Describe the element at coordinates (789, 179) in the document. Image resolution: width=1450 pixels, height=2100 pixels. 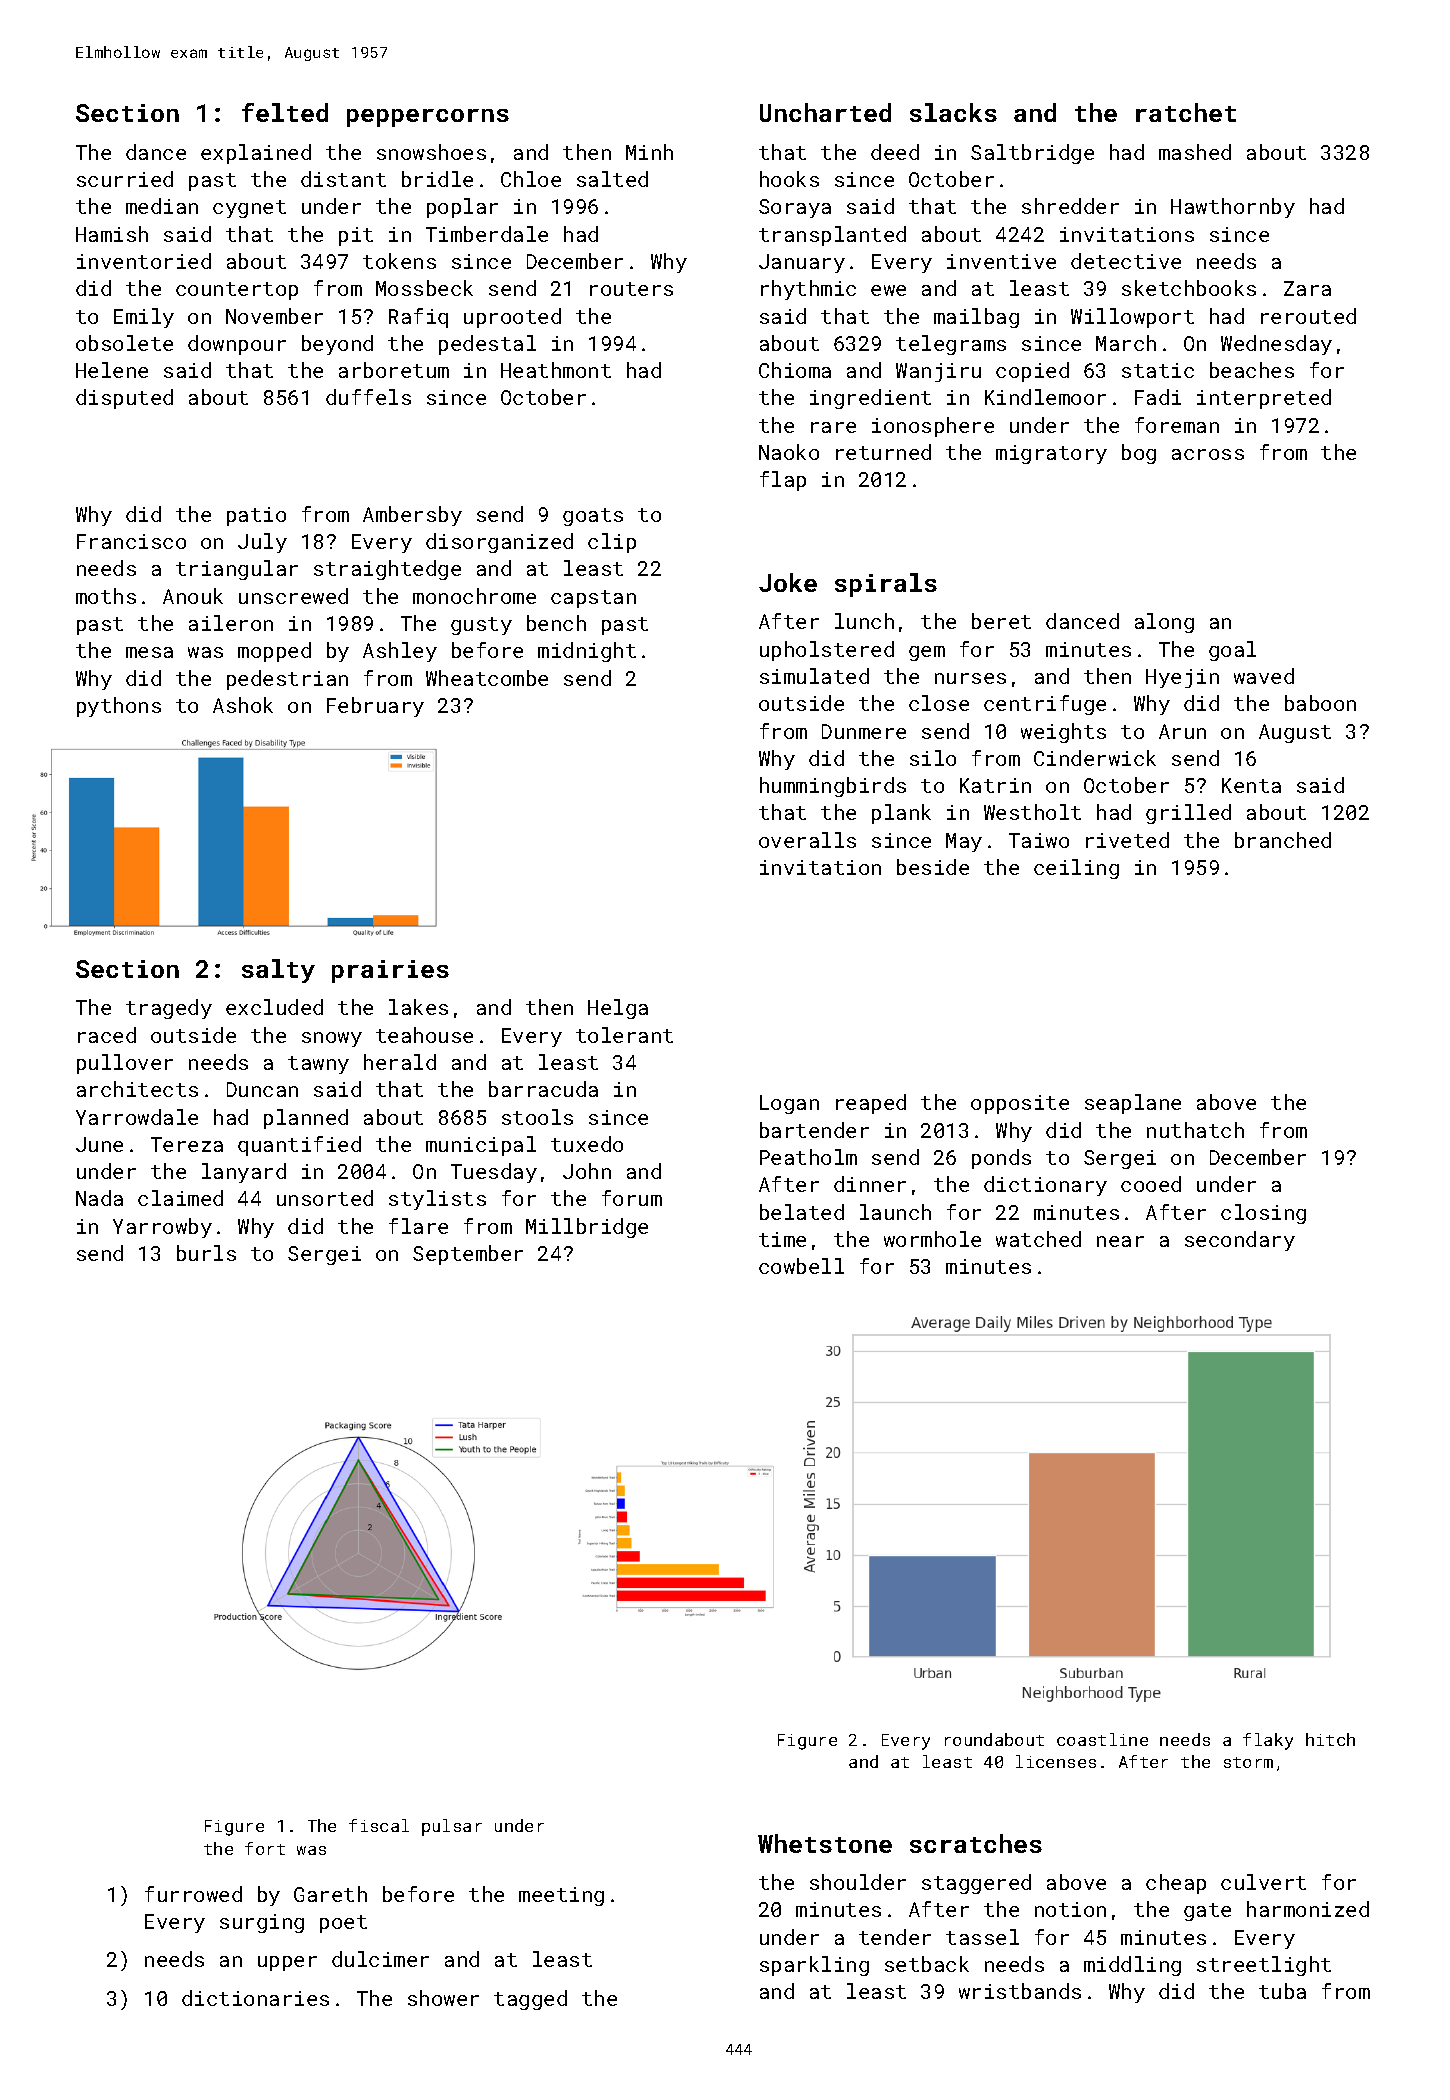
I see `hooks` at that location.
